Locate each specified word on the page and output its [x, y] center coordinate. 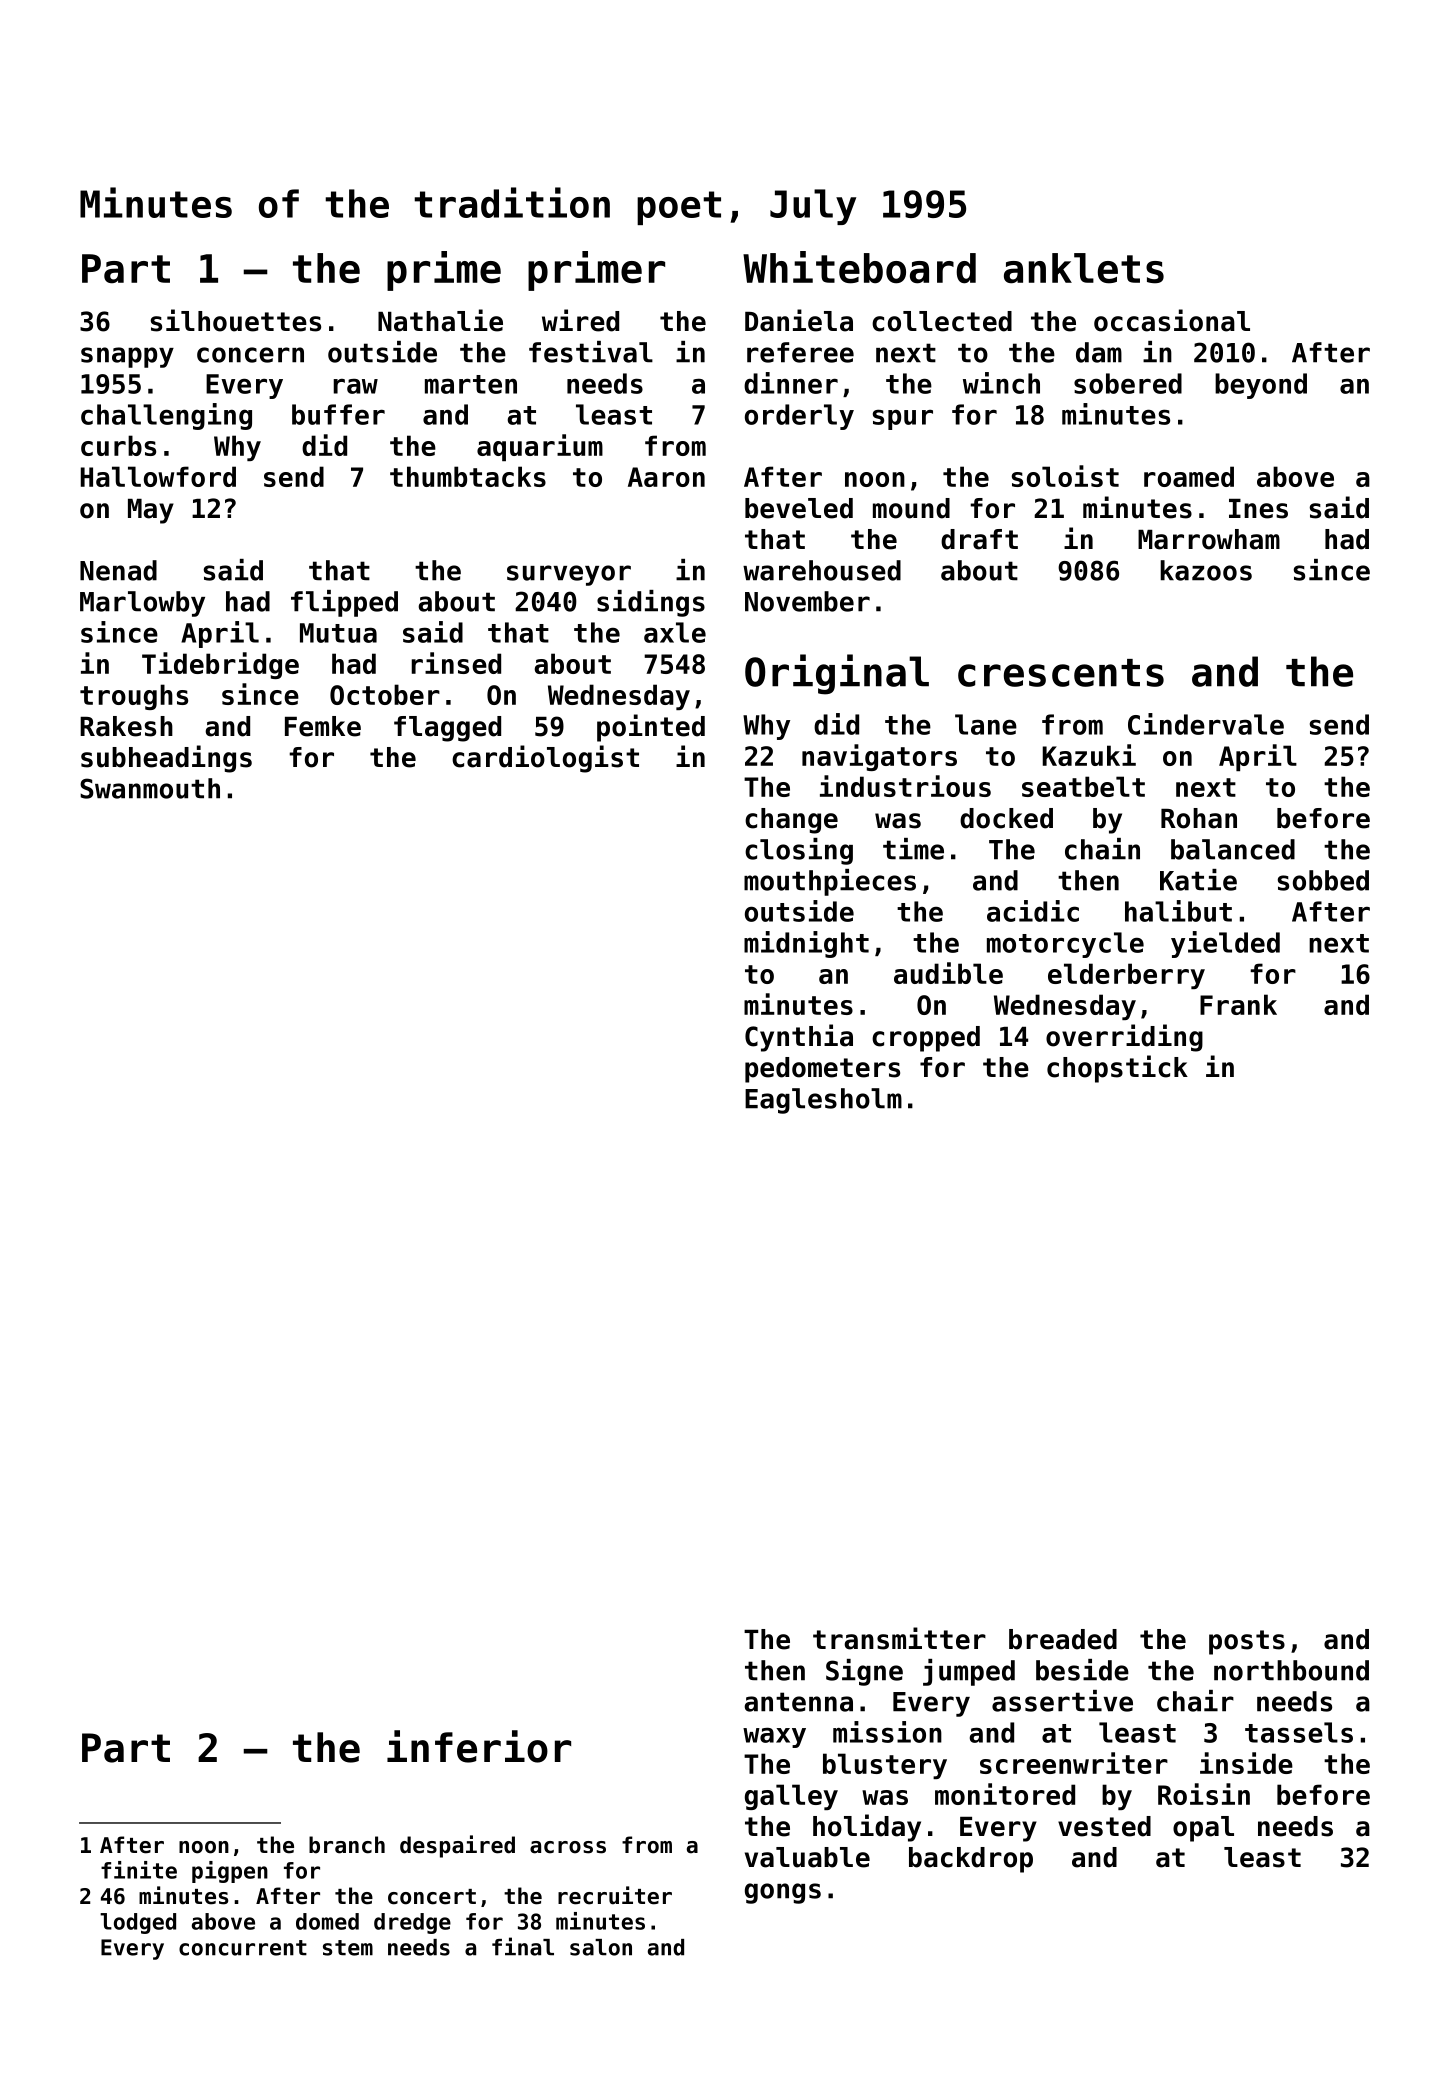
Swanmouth [150, 788]
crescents [1061, 673]
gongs [783, 1893]
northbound [1291, 1670]
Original [837, 674]
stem [348, 1948]
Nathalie [440, 320]
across [568, 1847]
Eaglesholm [823, 1101]
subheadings [166, 759]
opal [1203, 1829]
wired [580, 320]
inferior [479, 1746]
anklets [1084, 268]
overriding [1124, 1038]
